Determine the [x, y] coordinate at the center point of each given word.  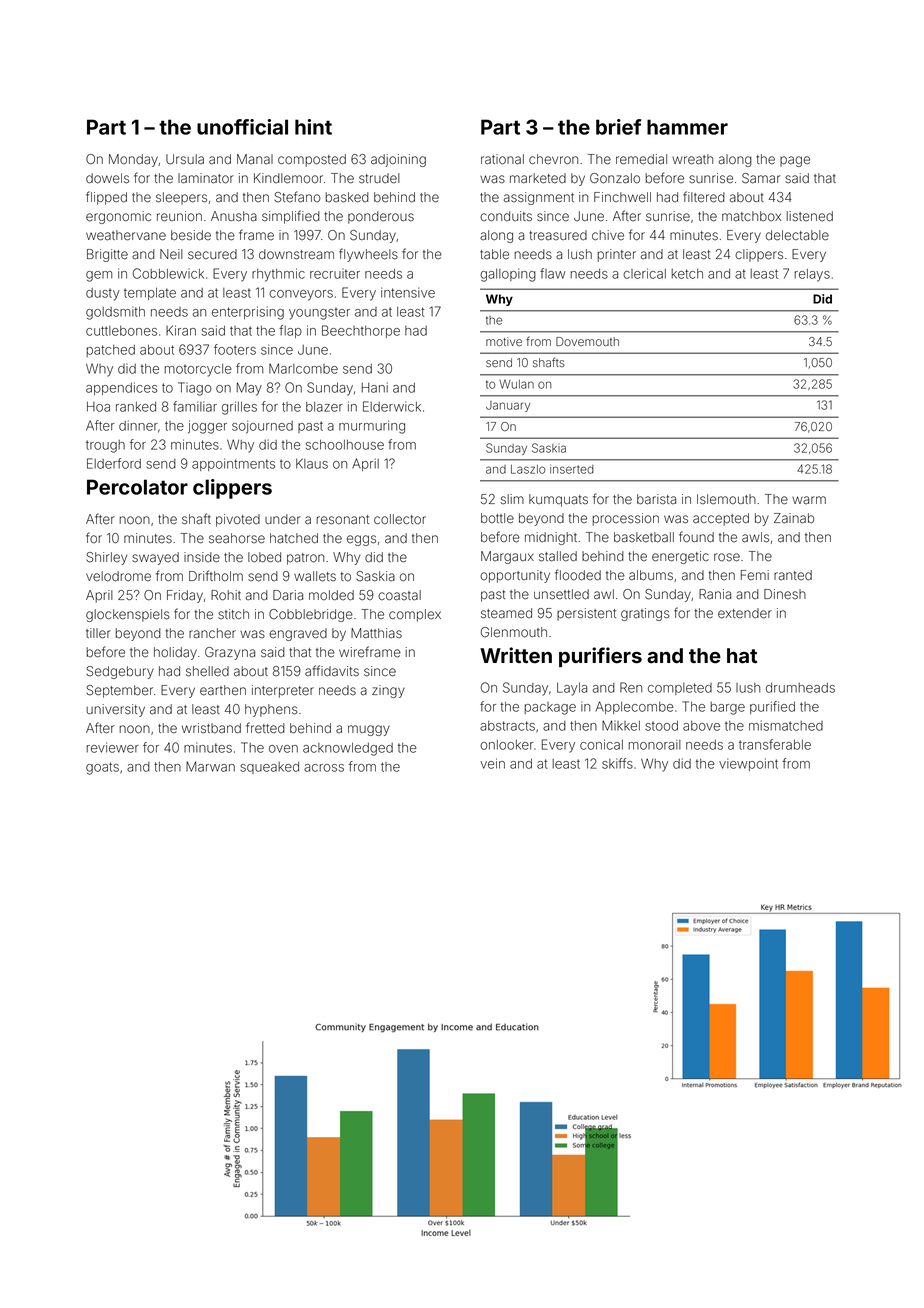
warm [809, 500]
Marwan [210, 766]
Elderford [114, 463]
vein [492, 763]
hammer [687, 127]
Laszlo [528, 469]
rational [502, 159]
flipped [106, 198]
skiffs [617, 763]
